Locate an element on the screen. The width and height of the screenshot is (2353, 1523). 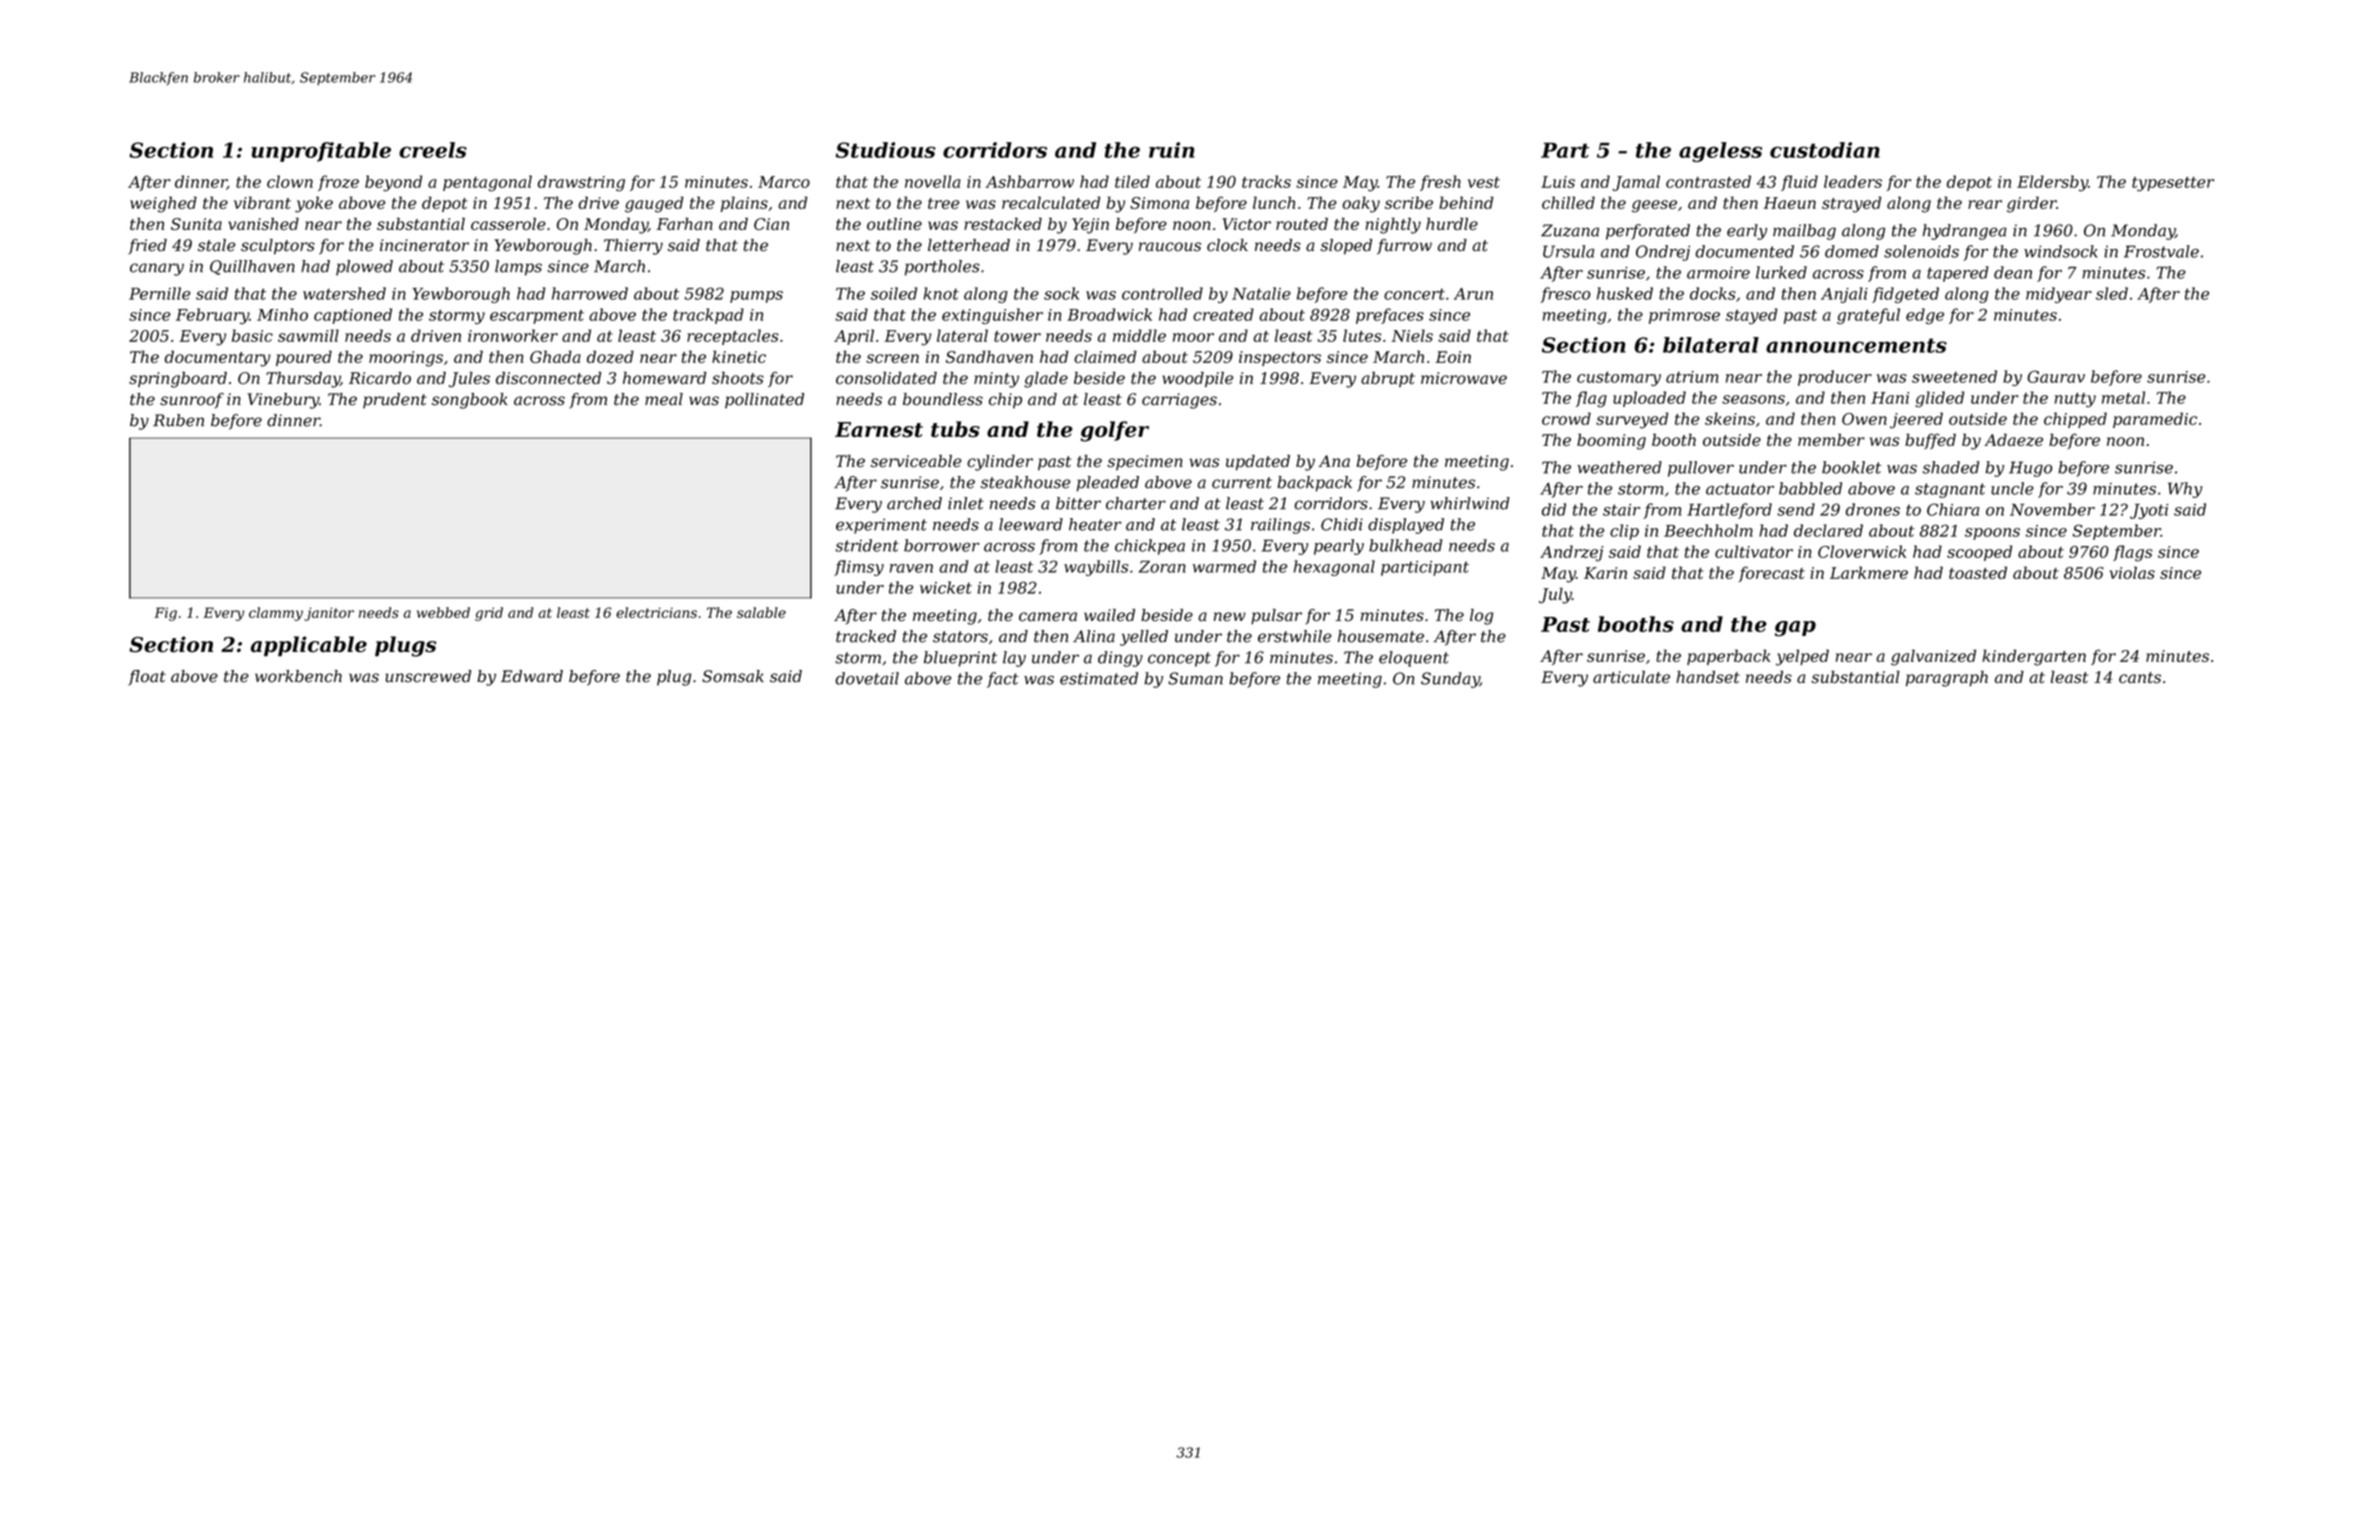
February is located at coordinates (212, 316).
